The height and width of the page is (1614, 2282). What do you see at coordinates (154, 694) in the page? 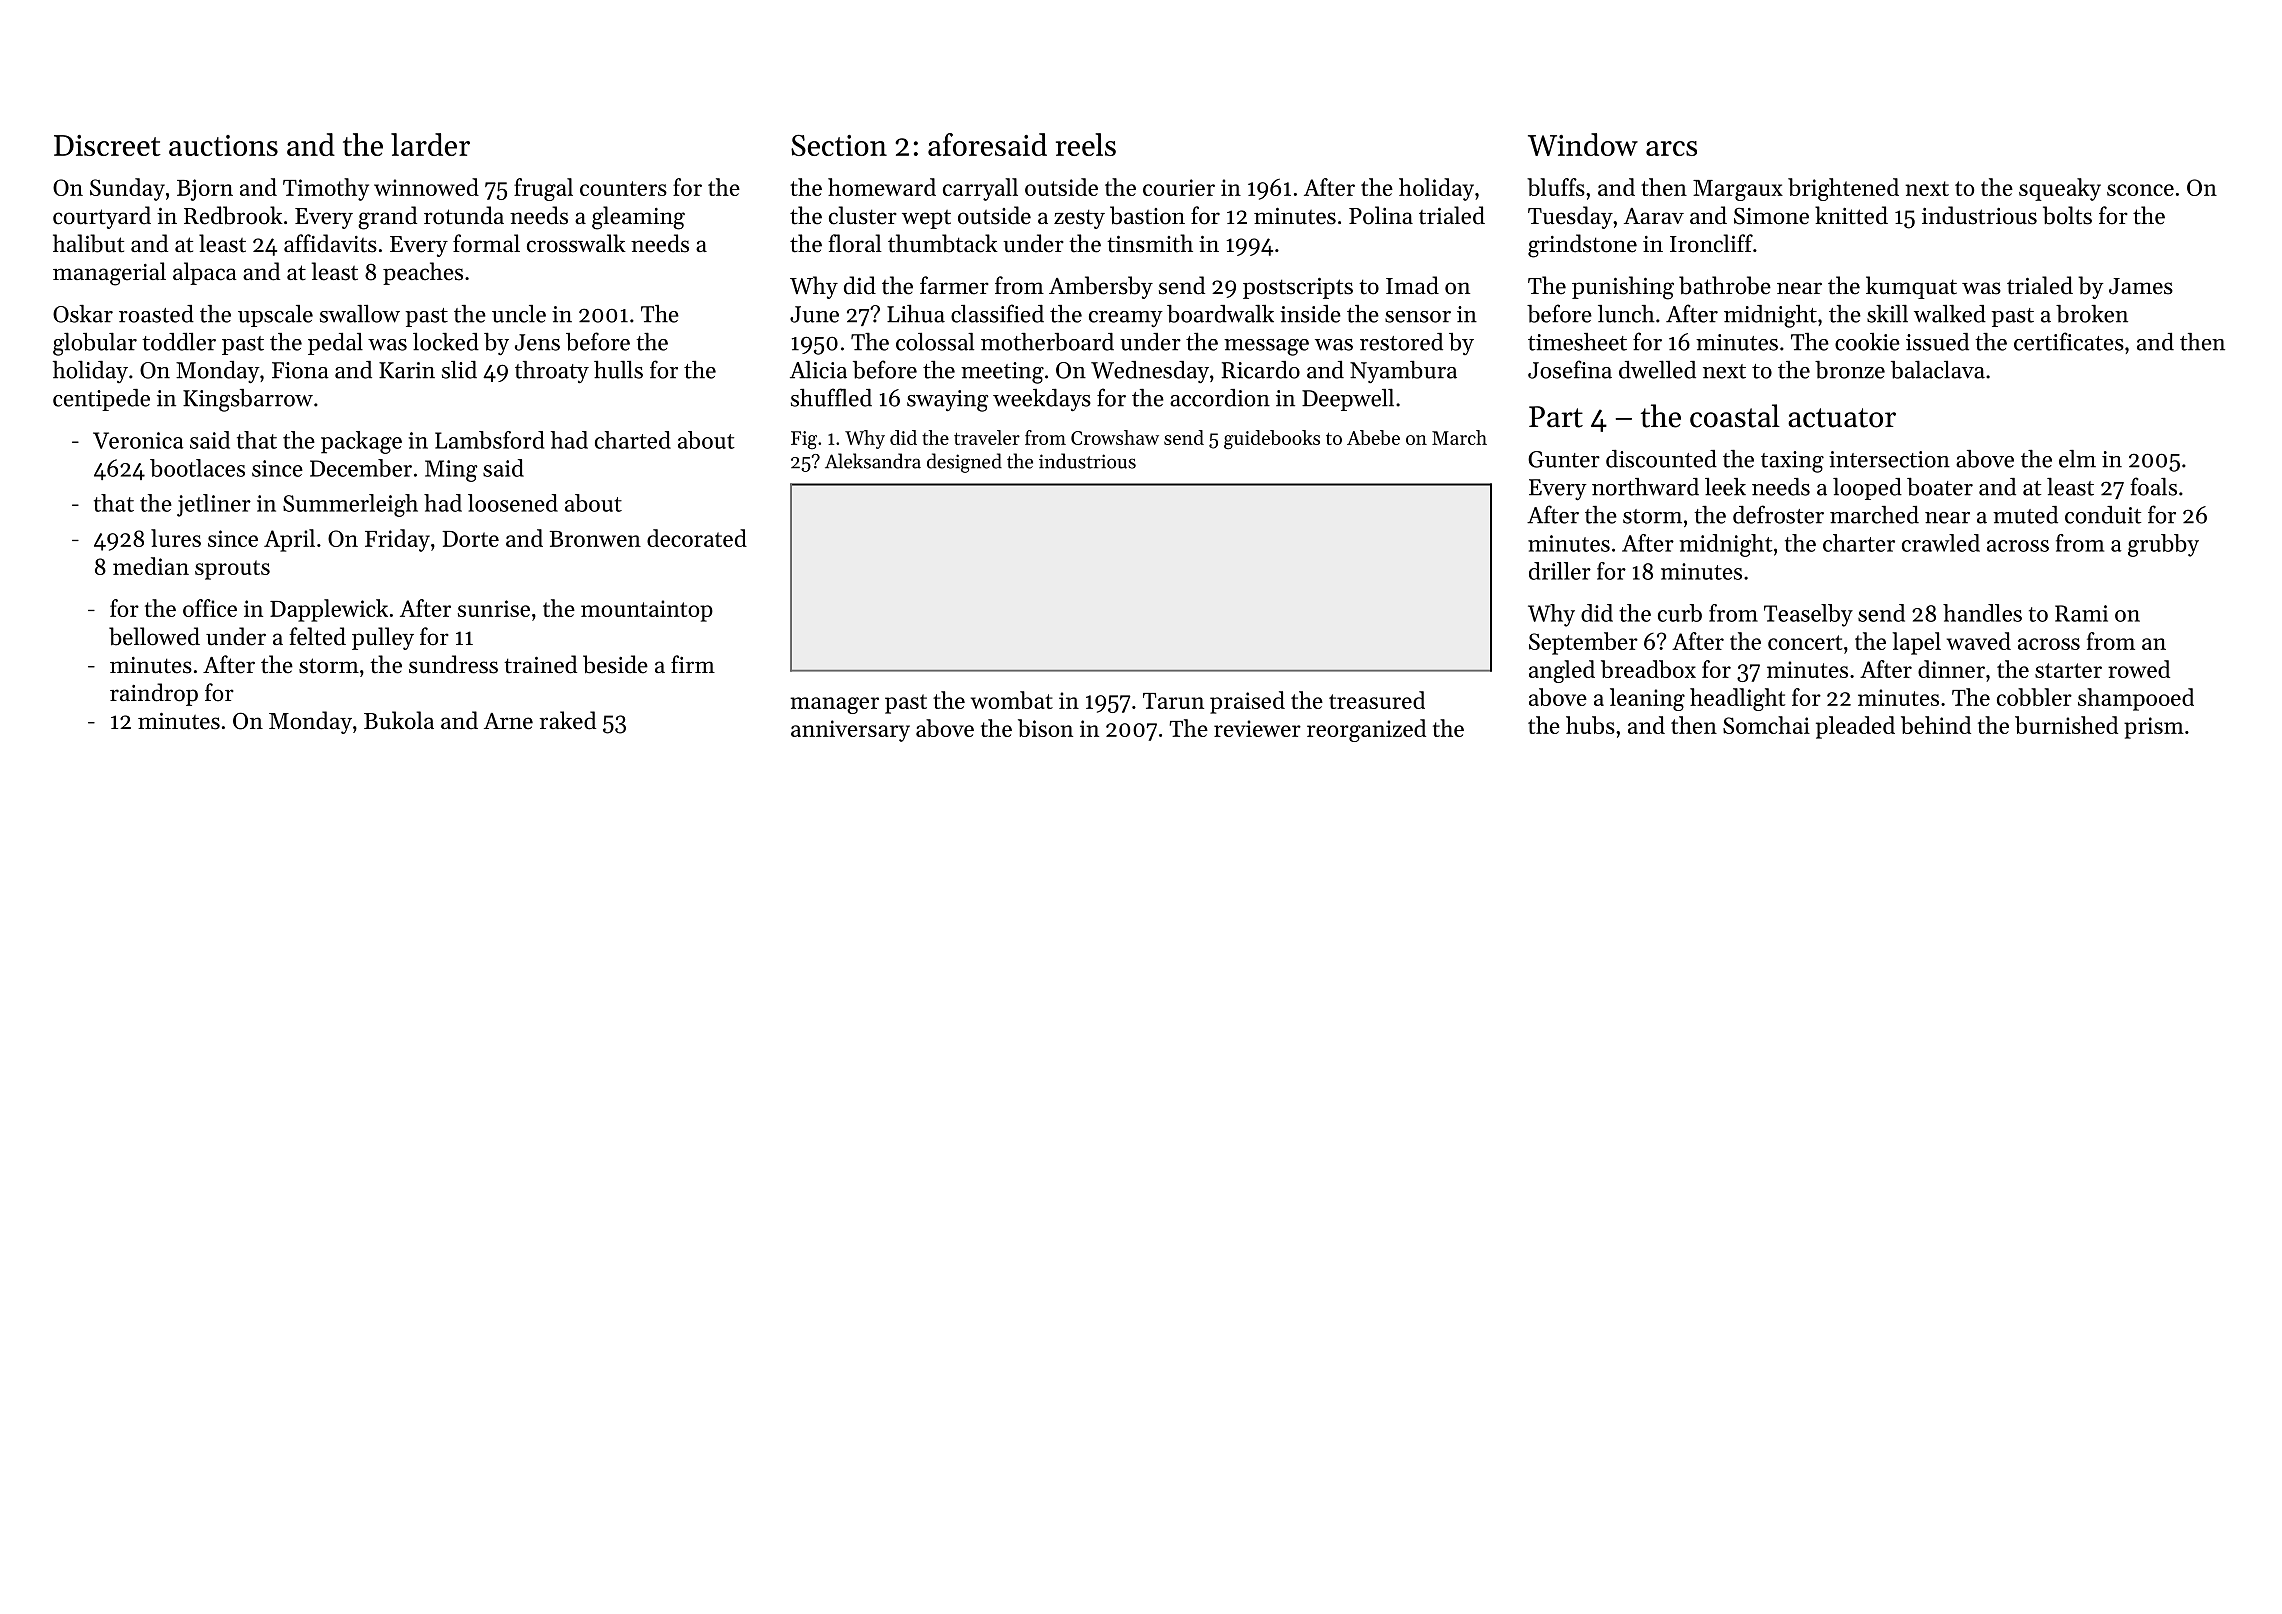
I see `raindrop` at bounding box center [154, 694].
